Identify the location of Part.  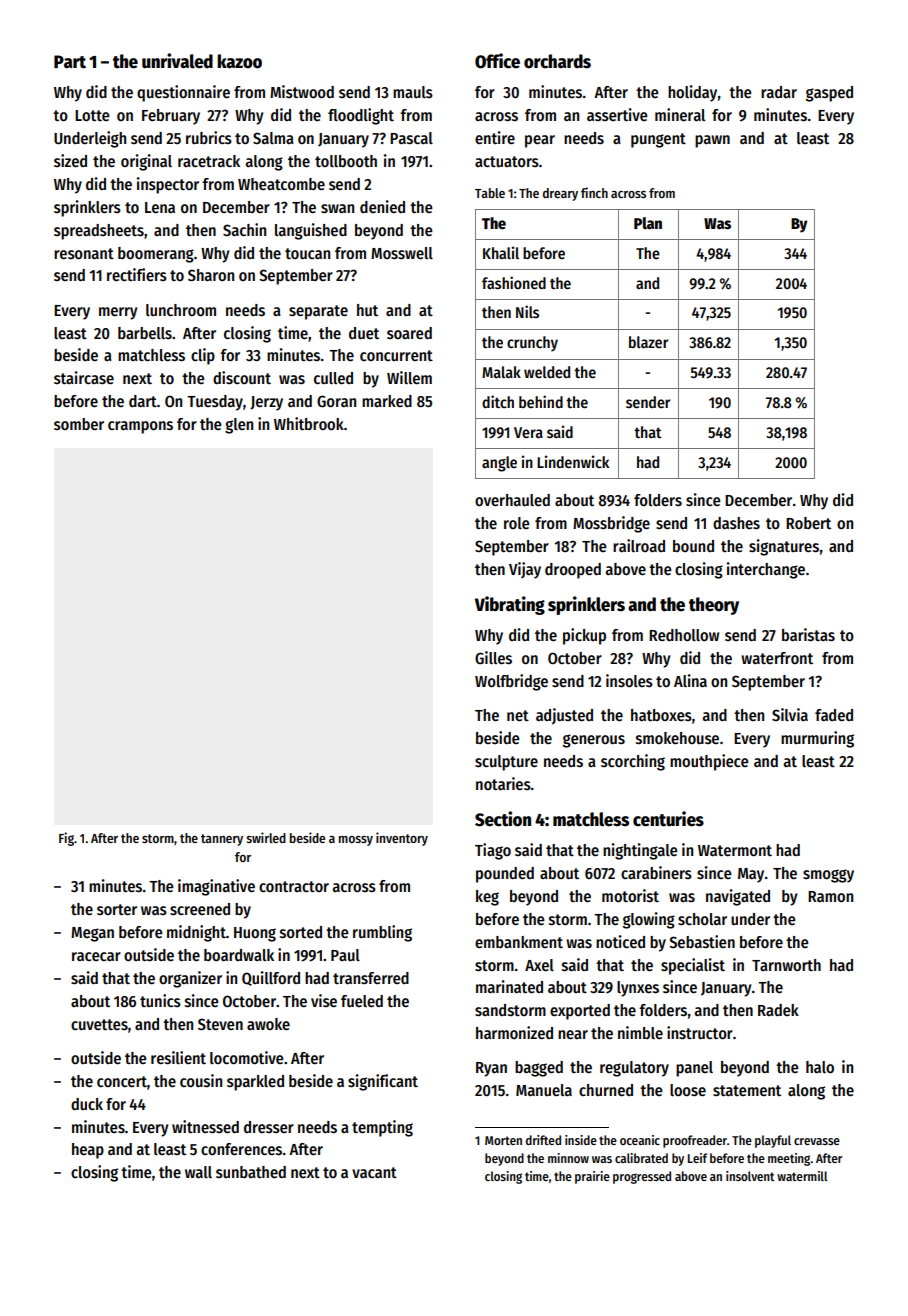
(70, 62).
